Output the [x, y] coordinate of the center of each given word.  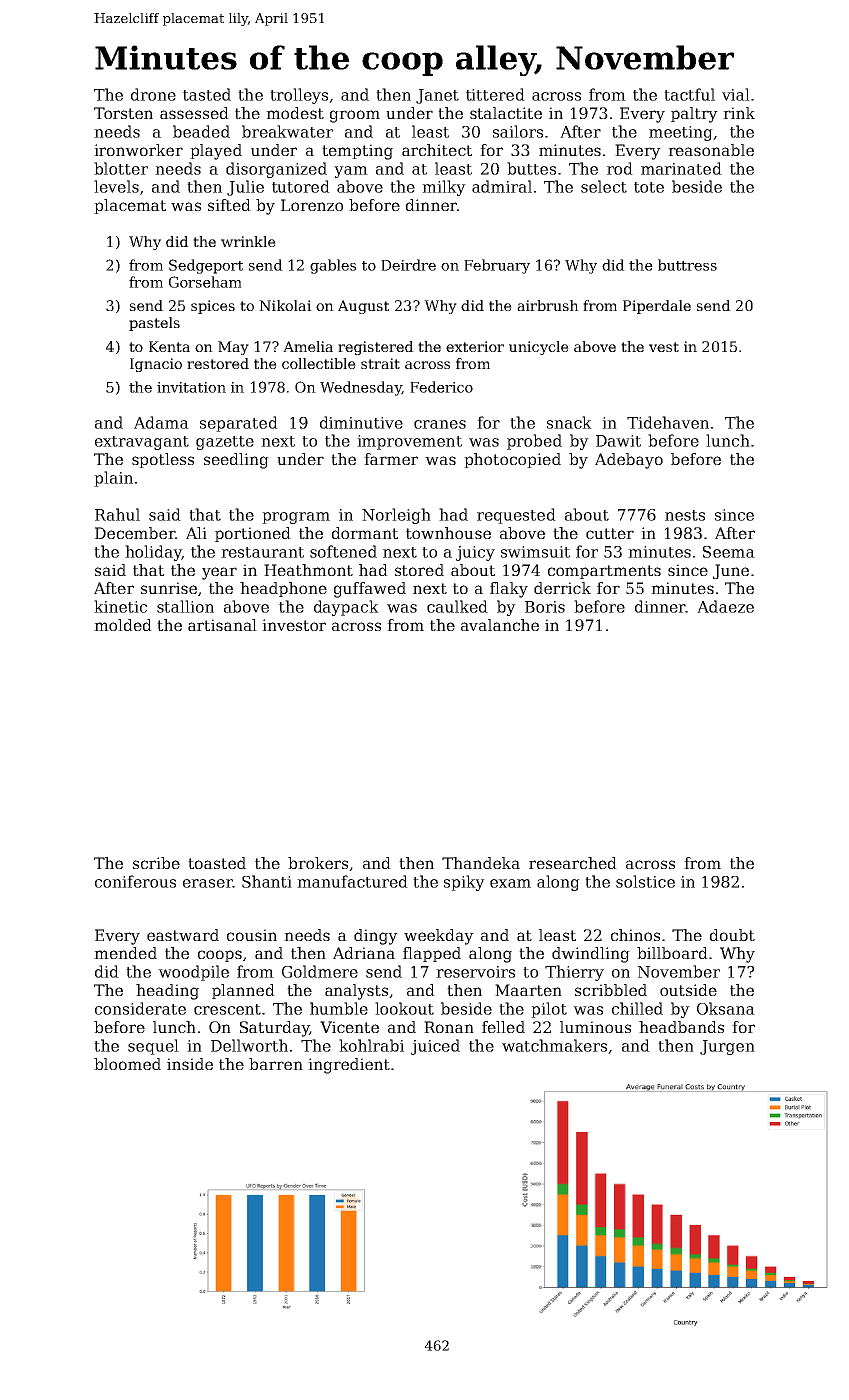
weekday [439, 937]
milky [444, 188]
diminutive [361, 422]
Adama [161, 422]
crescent [227, 1009]
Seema [729, 552]
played [216, 152]
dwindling [591, 955]
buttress [687, 265]
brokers [318, 863]
